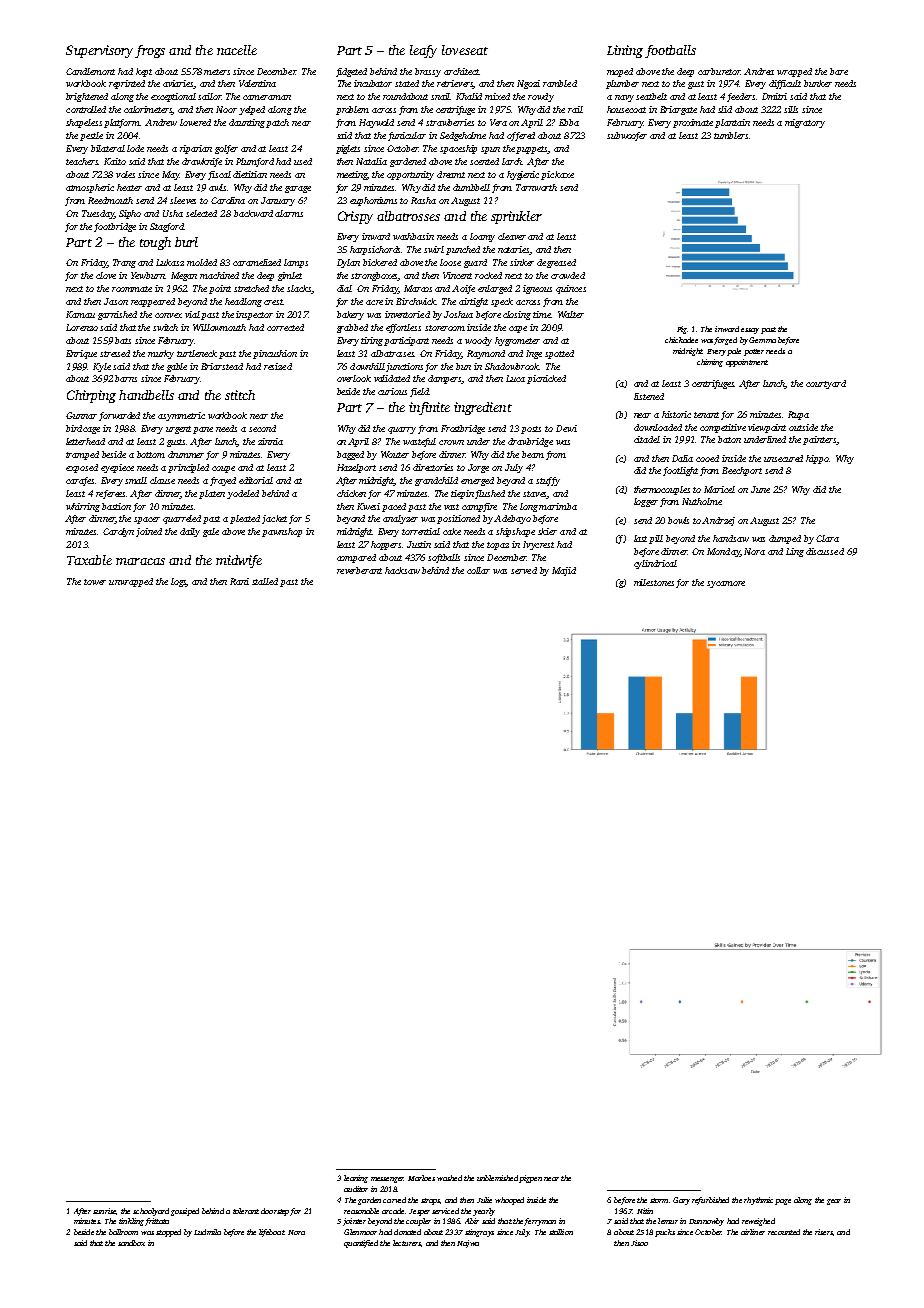  I want to click on Clara, so click(827, 538).
